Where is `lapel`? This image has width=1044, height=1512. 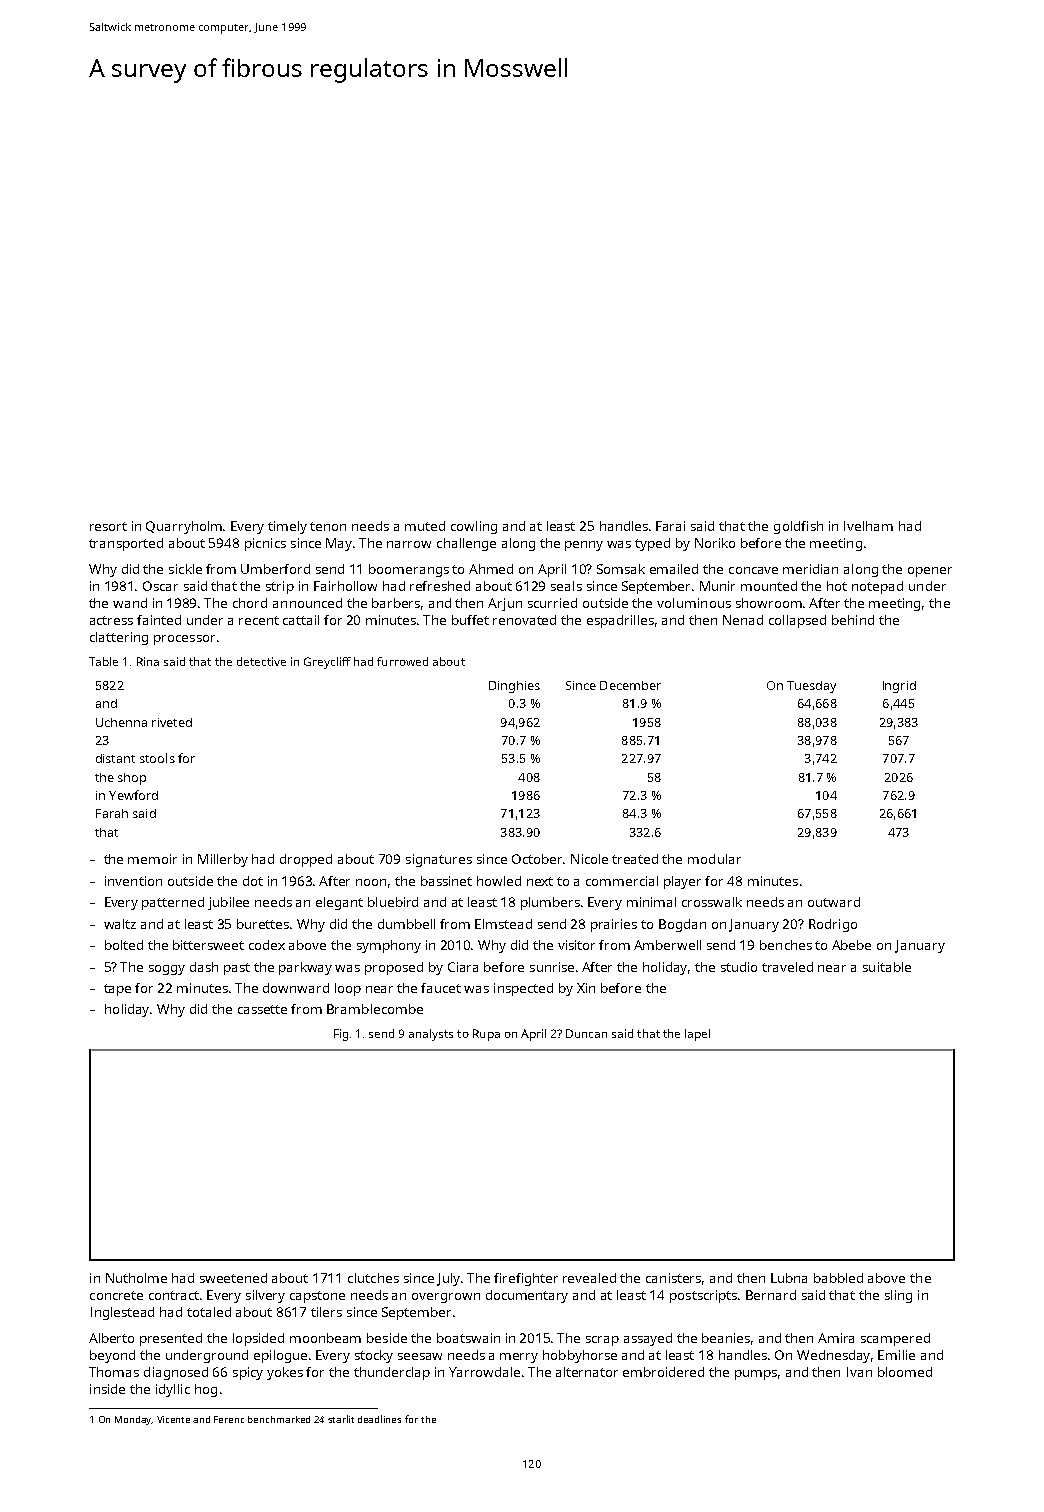
lapel is located at coordinates (697, 1035).
